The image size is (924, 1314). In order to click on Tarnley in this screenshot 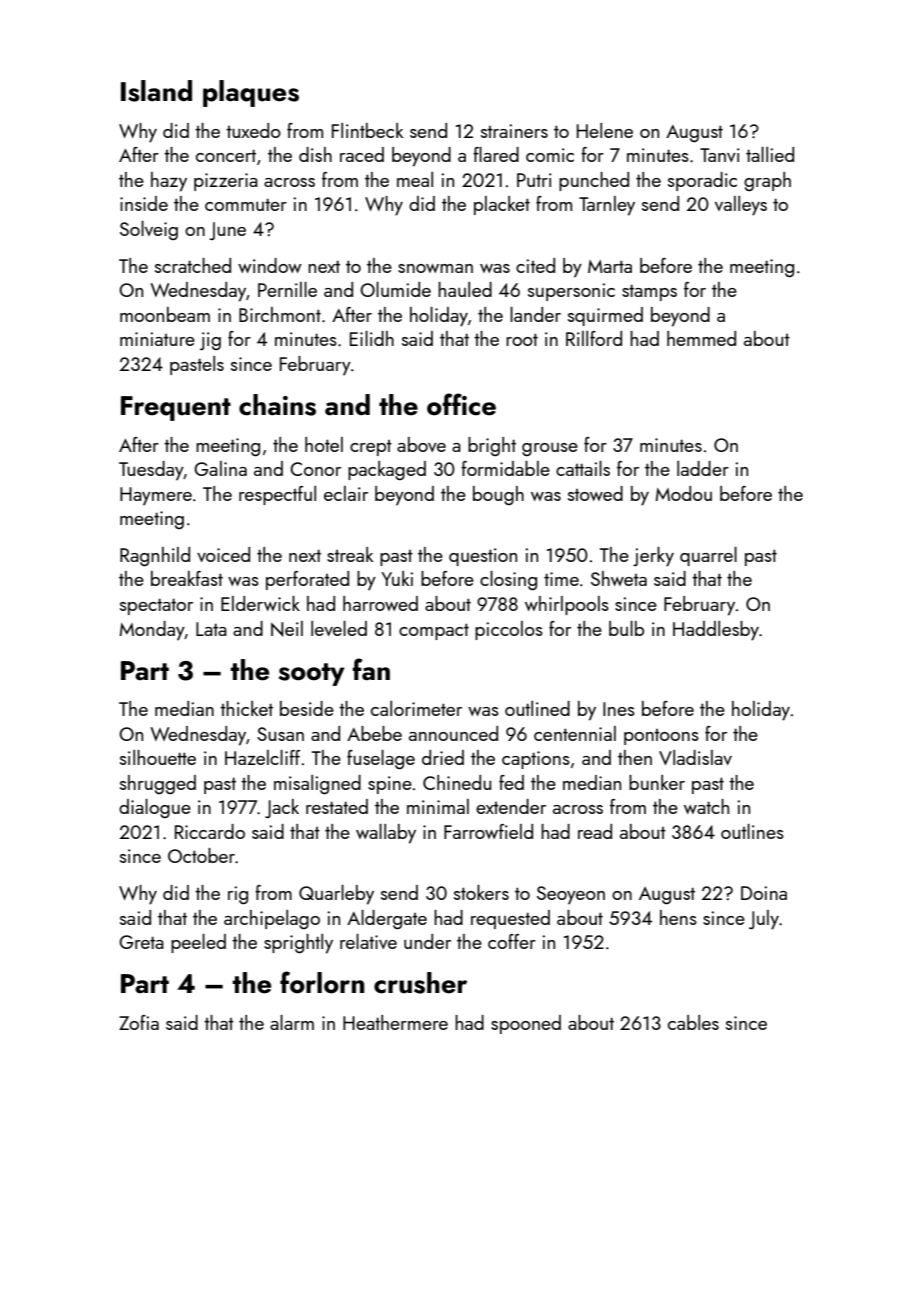, I will do `click(607, 206)`.
